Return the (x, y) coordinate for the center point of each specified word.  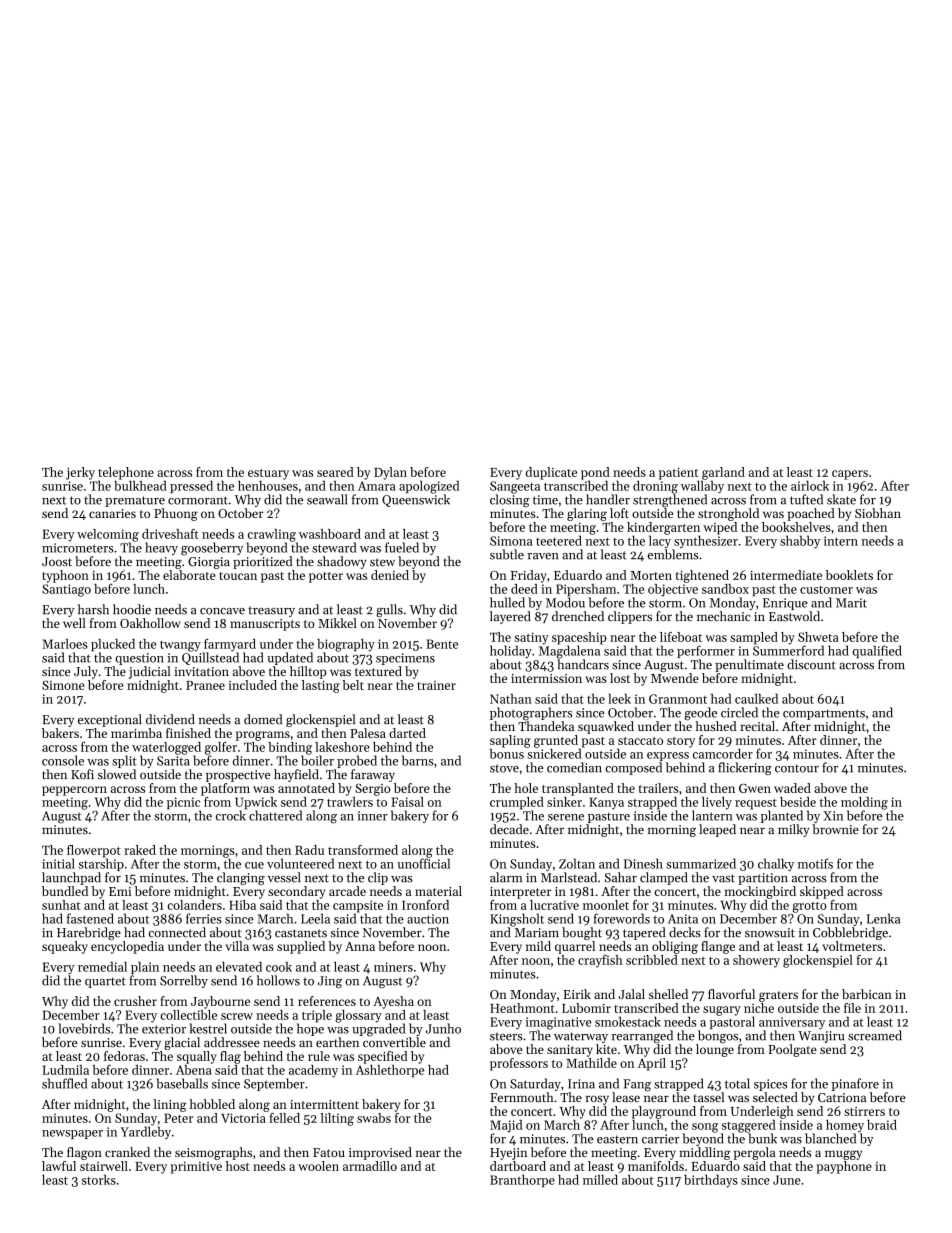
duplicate (551, 473)
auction (428, 919)
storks (99, 1180)
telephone (126, 473)
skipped (822, 892)
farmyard (230, 645)
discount (811, 664)
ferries (204, 918)
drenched (578, 616)
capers (850, 475)
